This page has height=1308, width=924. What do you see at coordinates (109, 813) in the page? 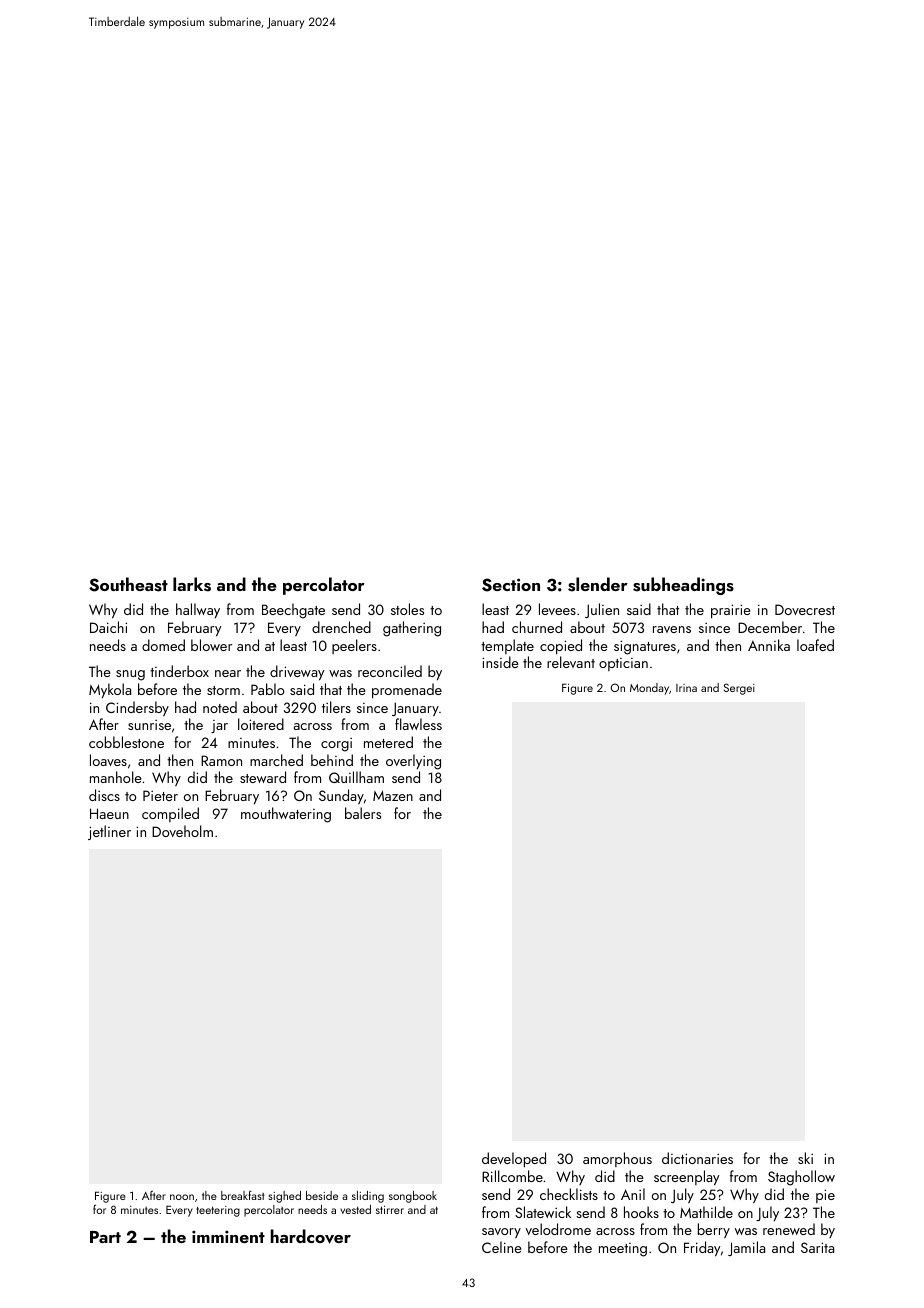
I see `Haeun` at bounding box center [109, 813].
